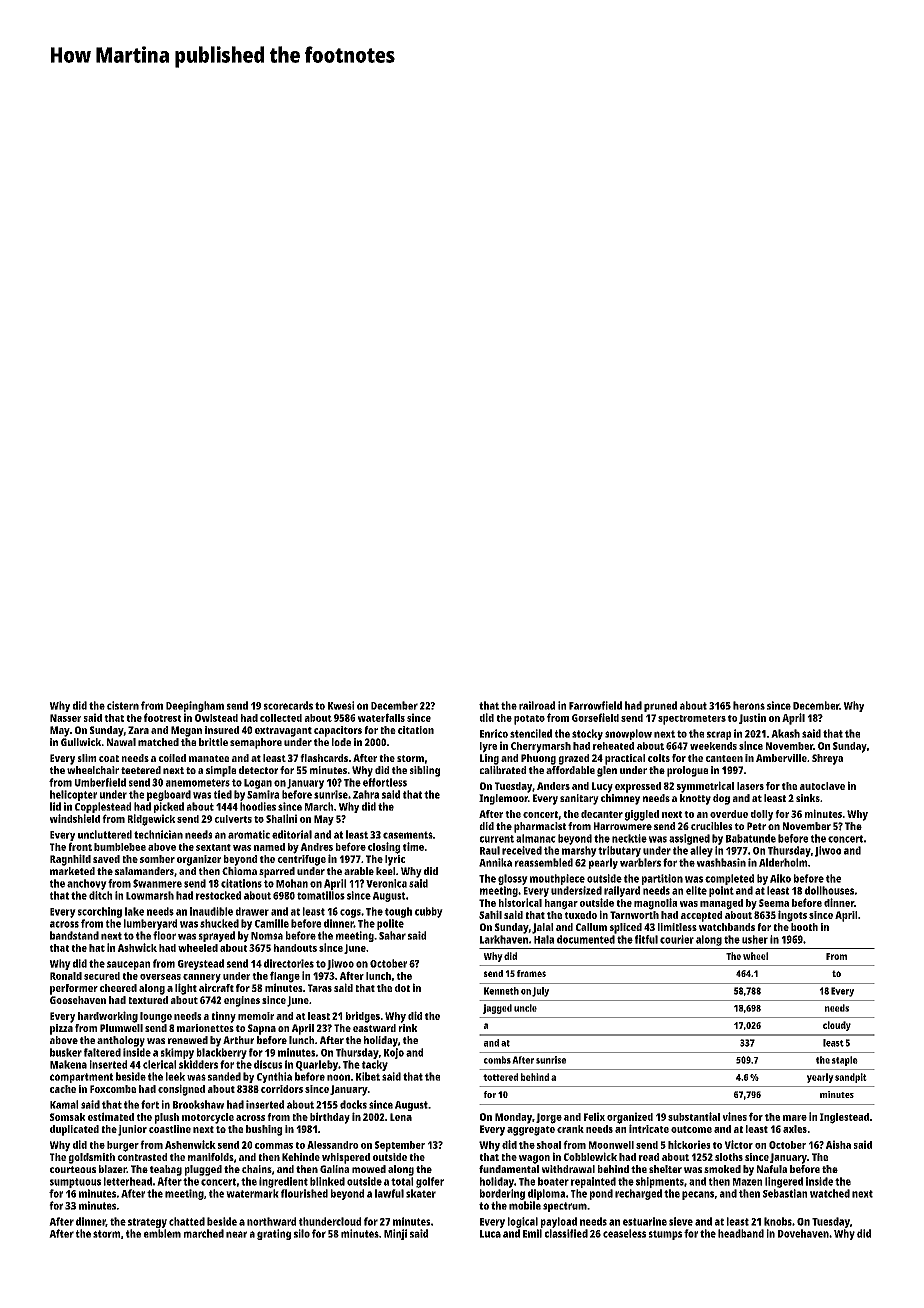  I want to click on arable, so click(359, 871).
